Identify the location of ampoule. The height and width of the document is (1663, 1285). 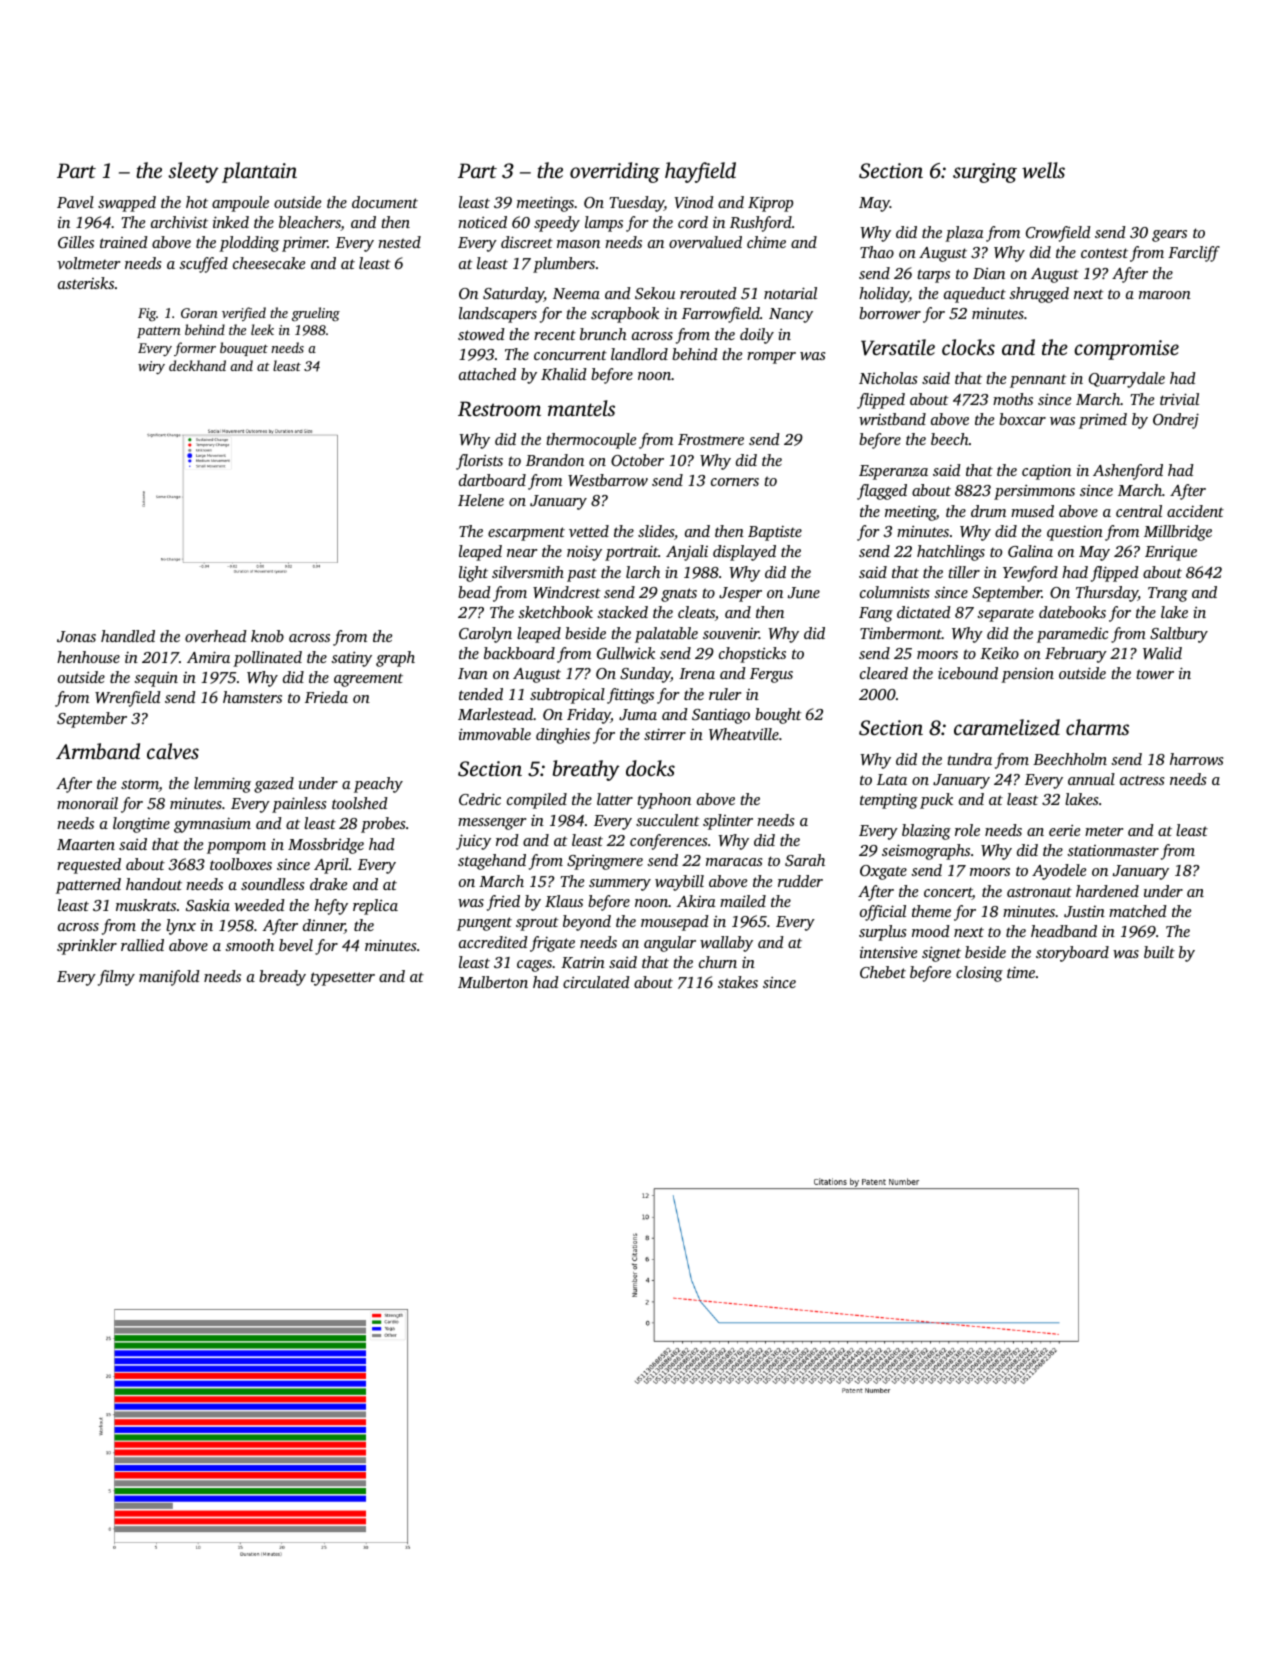
(240, 204).
